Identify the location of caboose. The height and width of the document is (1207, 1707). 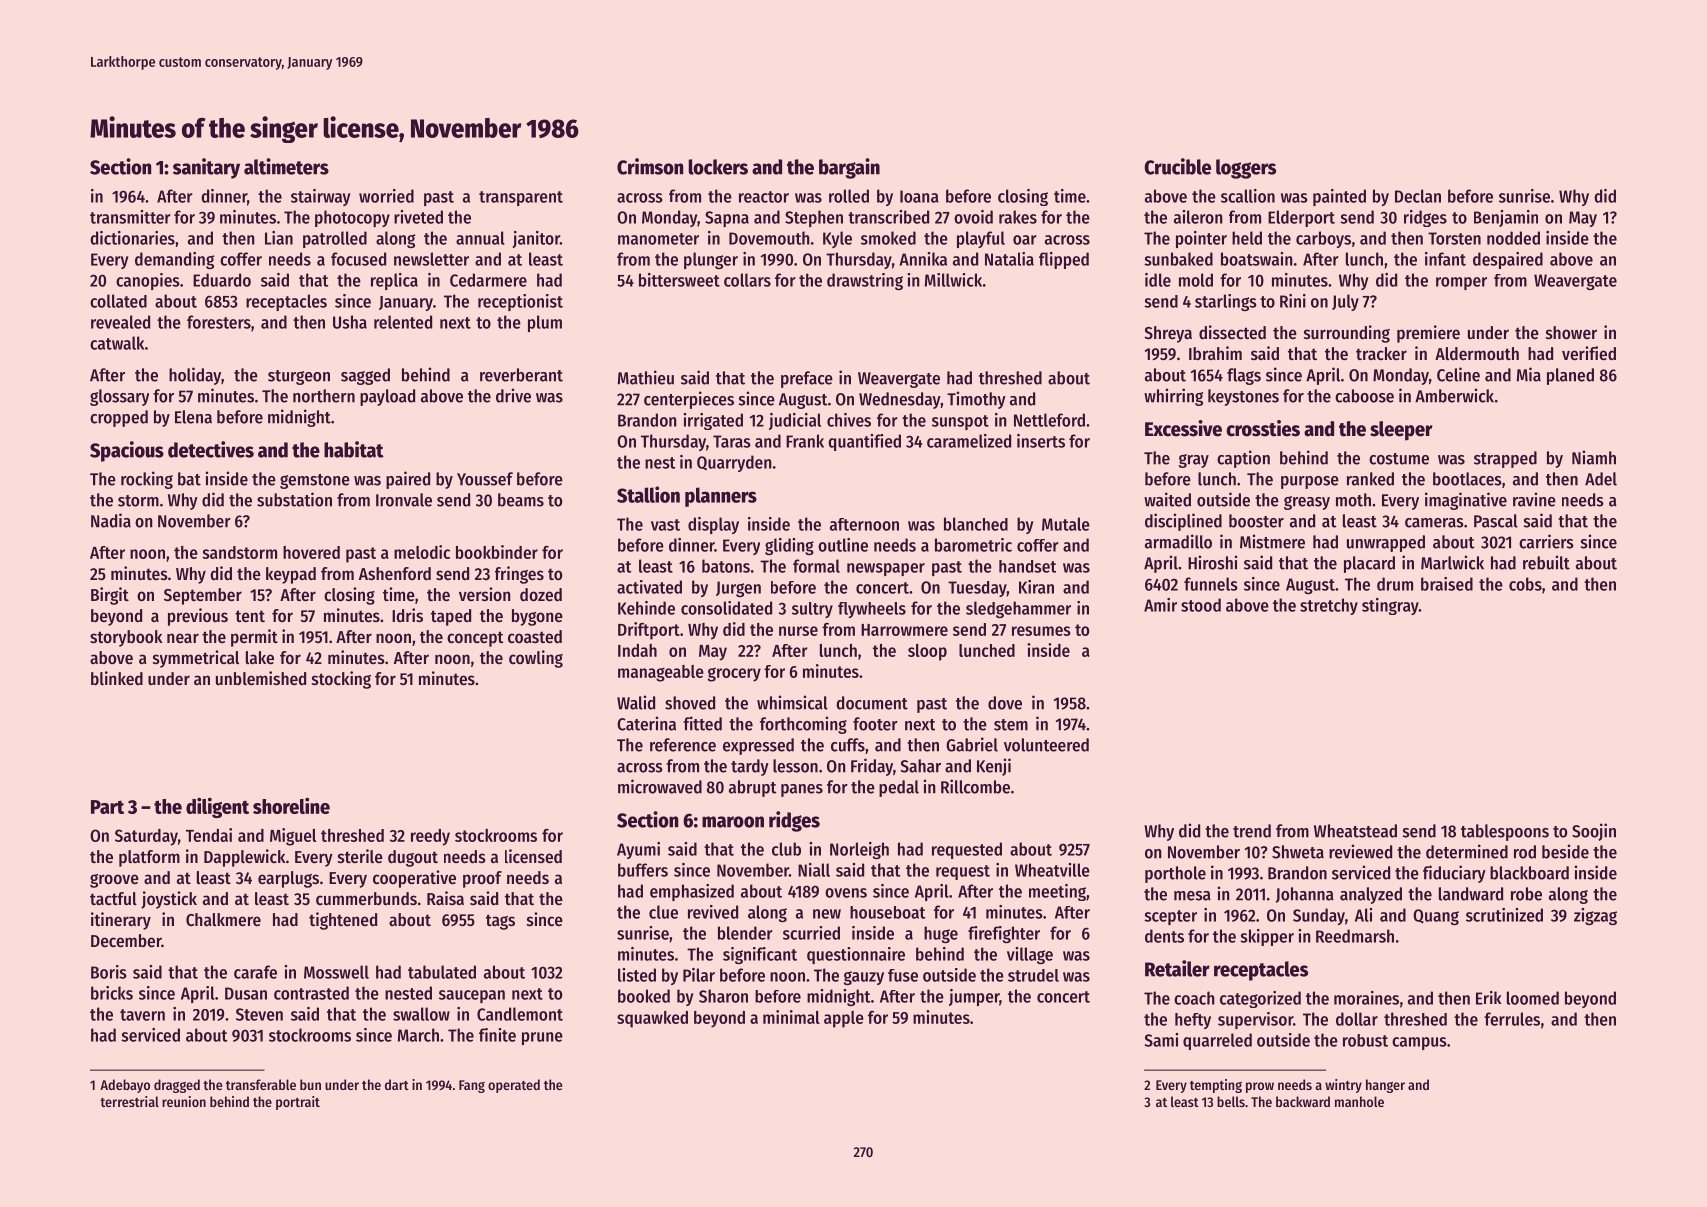
(1364, 396).
